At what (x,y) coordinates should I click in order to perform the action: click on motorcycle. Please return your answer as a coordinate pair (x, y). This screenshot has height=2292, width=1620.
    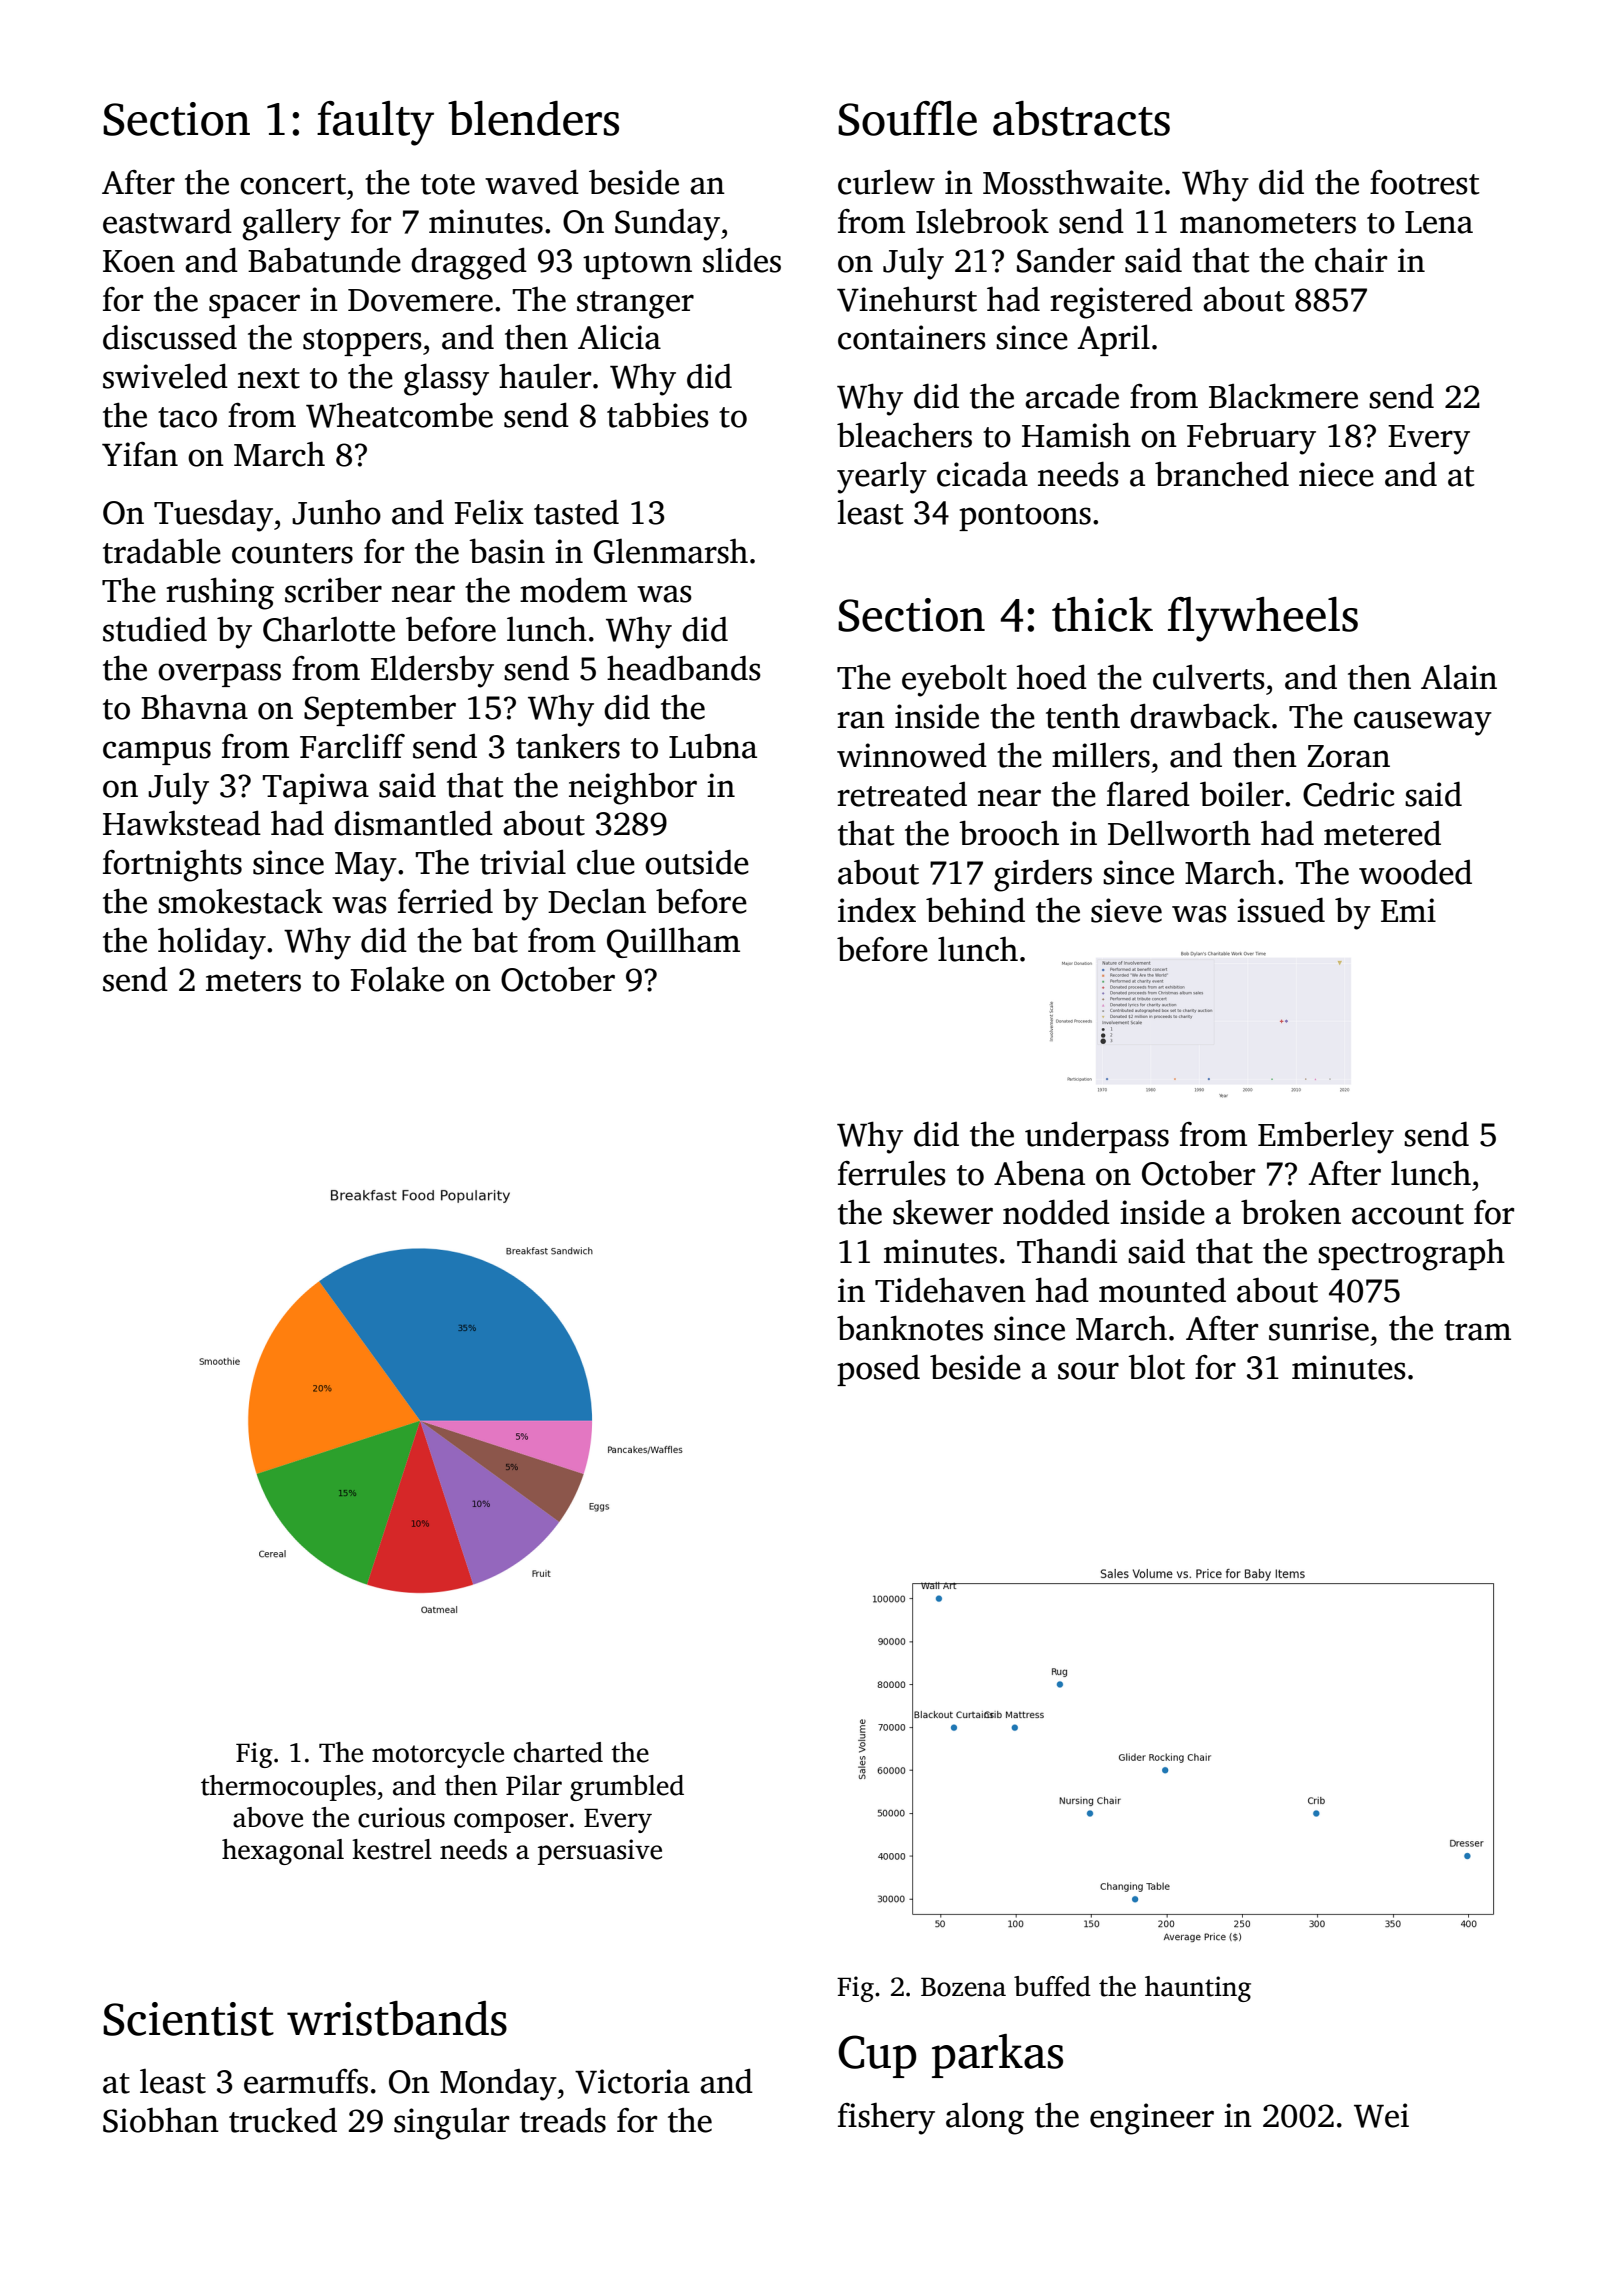
    Looking at the image, I should click on (438, 1755).
